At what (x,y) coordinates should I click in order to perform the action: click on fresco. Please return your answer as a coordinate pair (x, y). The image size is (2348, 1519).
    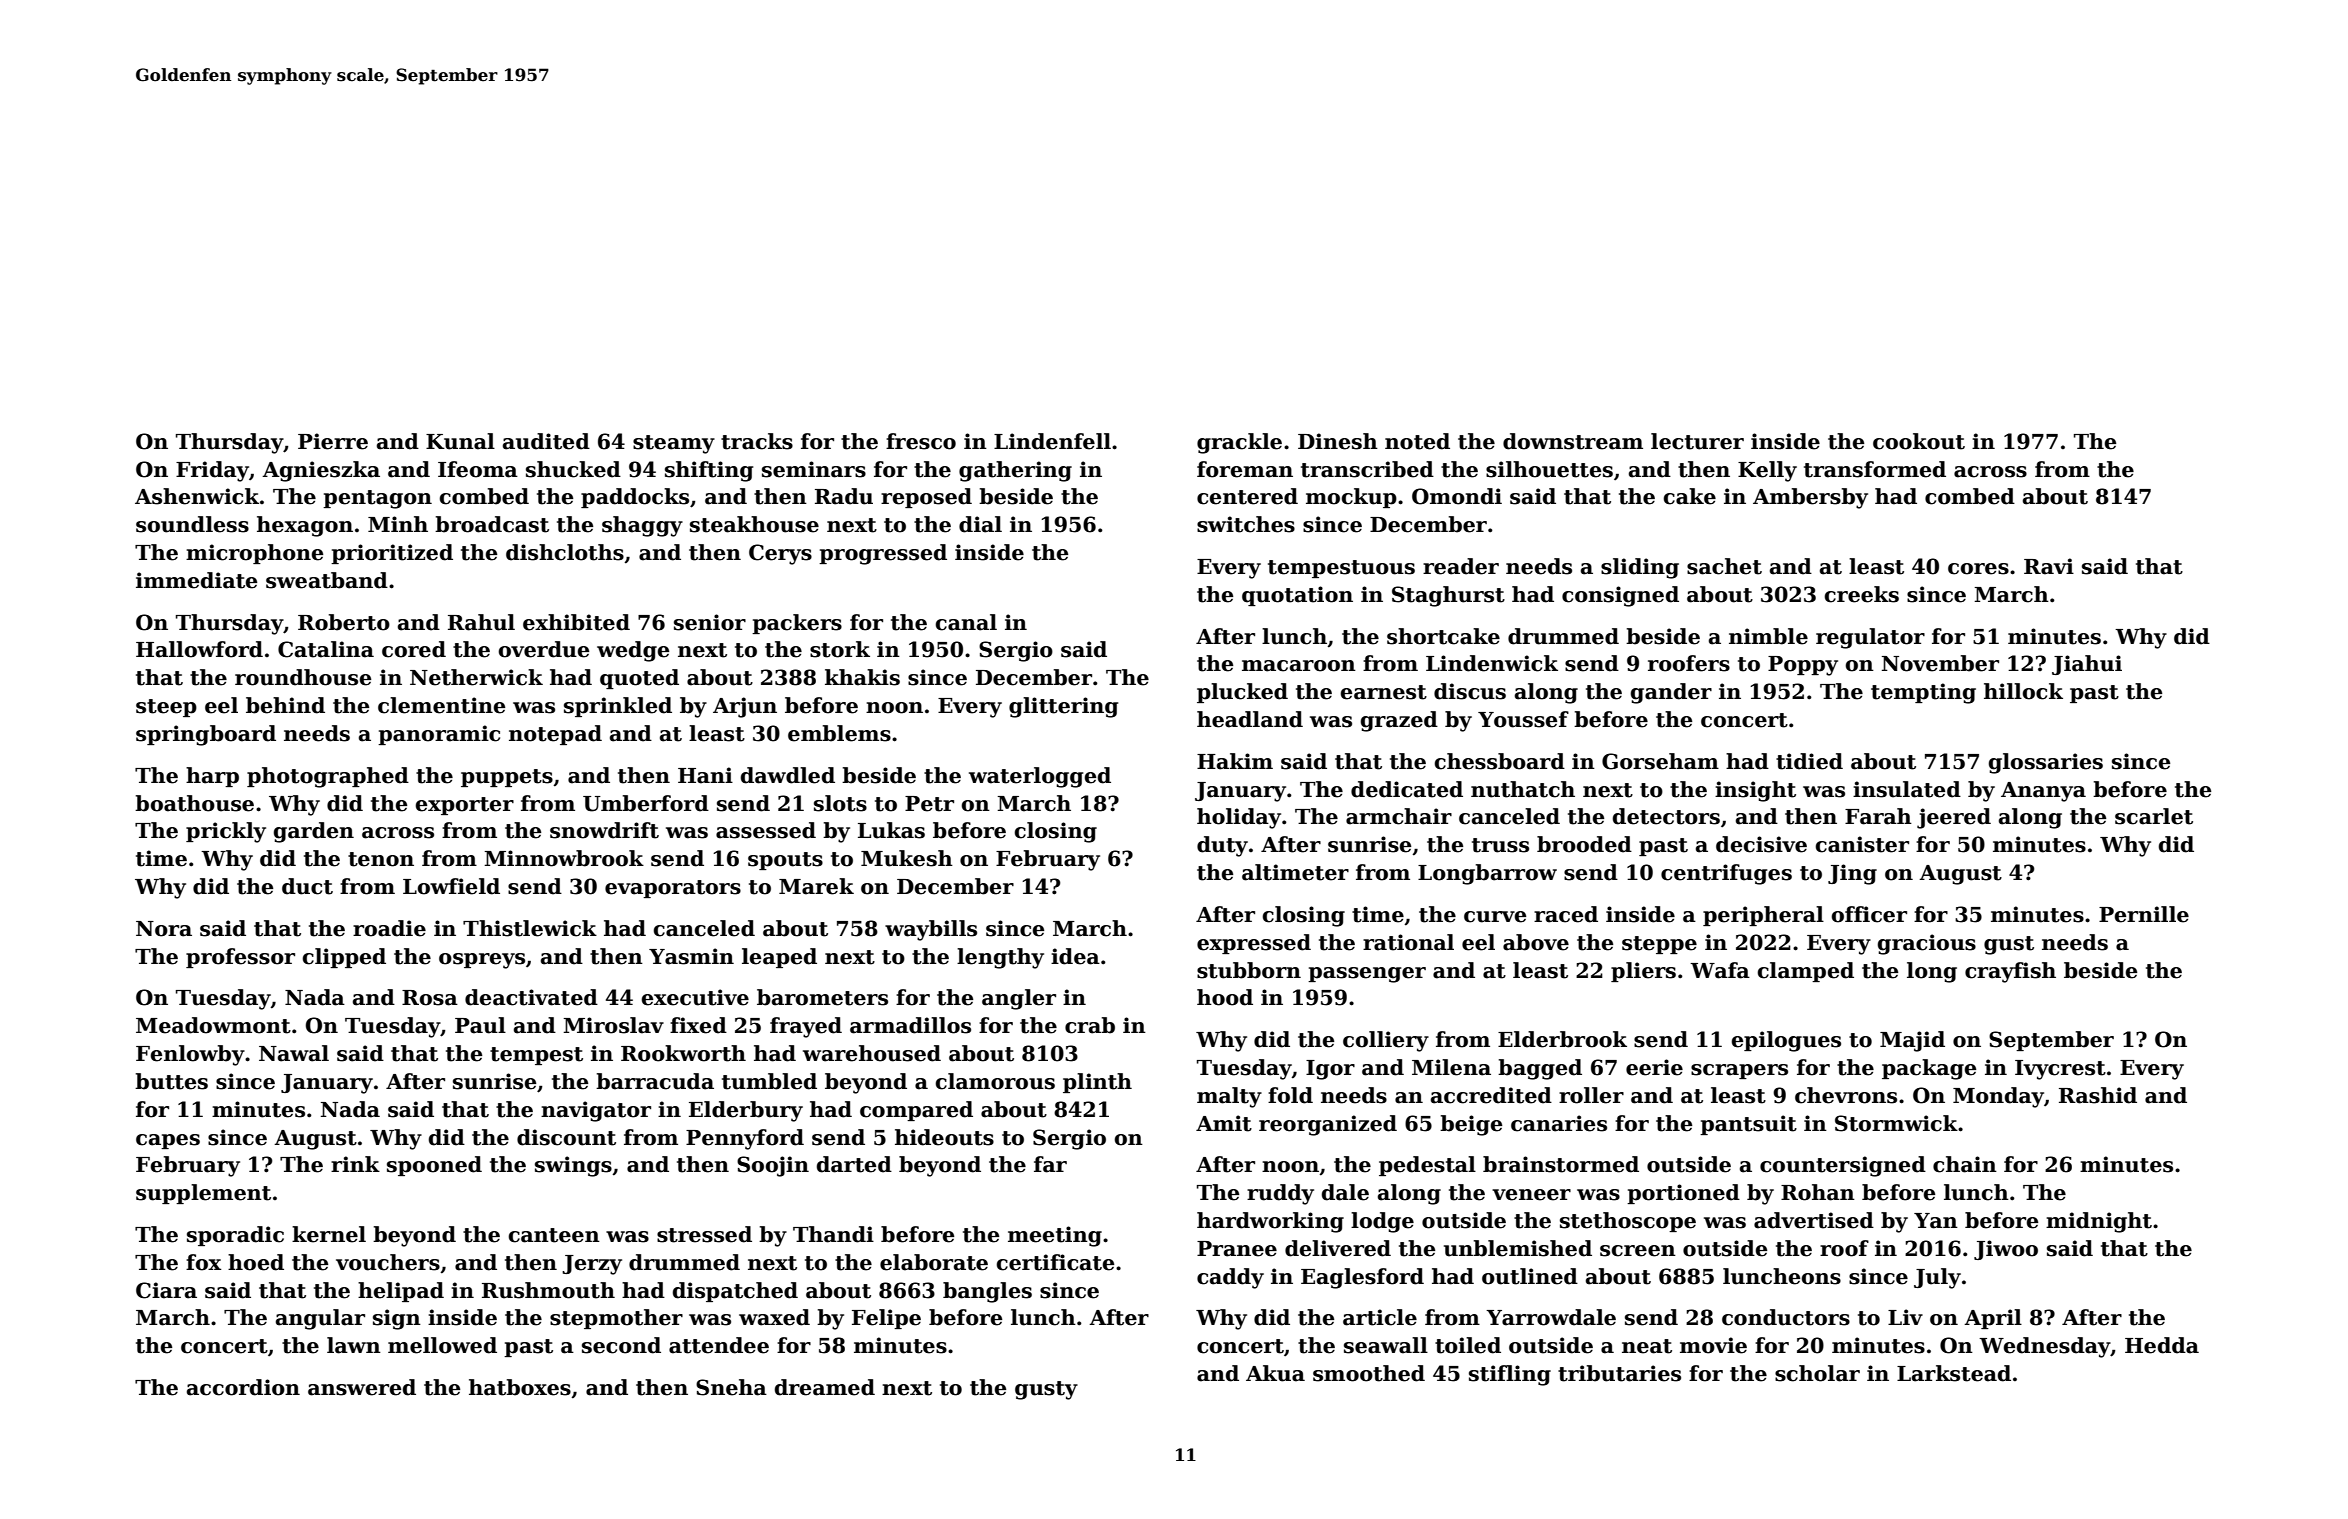
    Looking at the image, I should click on (921, 441).
